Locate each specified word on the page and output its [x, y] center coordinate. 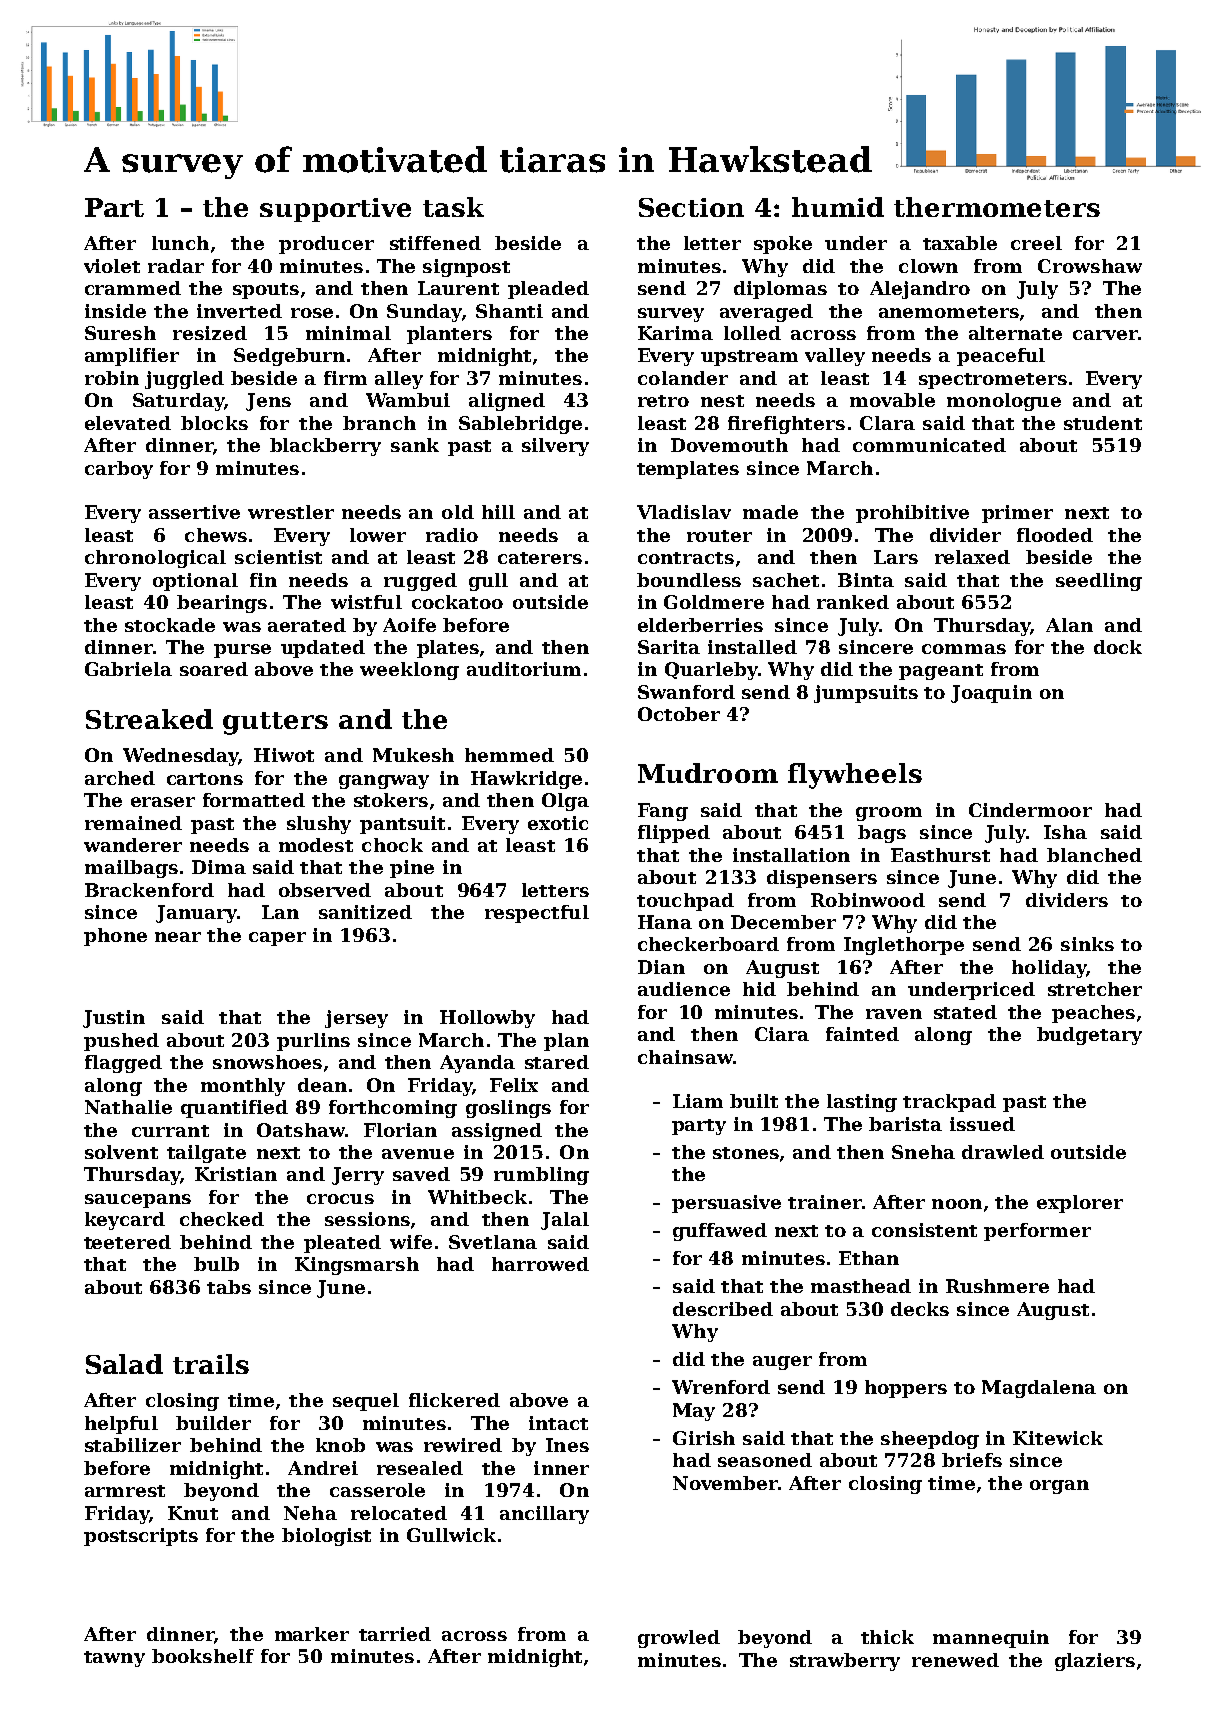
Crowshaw [1090, 266]
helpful [121, 1425]
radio [452, 535]
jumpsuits [866, 694]
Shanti [509, 311]
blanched [1094, 855]
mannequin [991, 1639]
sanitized [365, 912]
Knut [193, 1513]
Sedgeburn [289, 357]
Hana [665, 922]
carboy [119, 470]
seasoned [765, 1460]
